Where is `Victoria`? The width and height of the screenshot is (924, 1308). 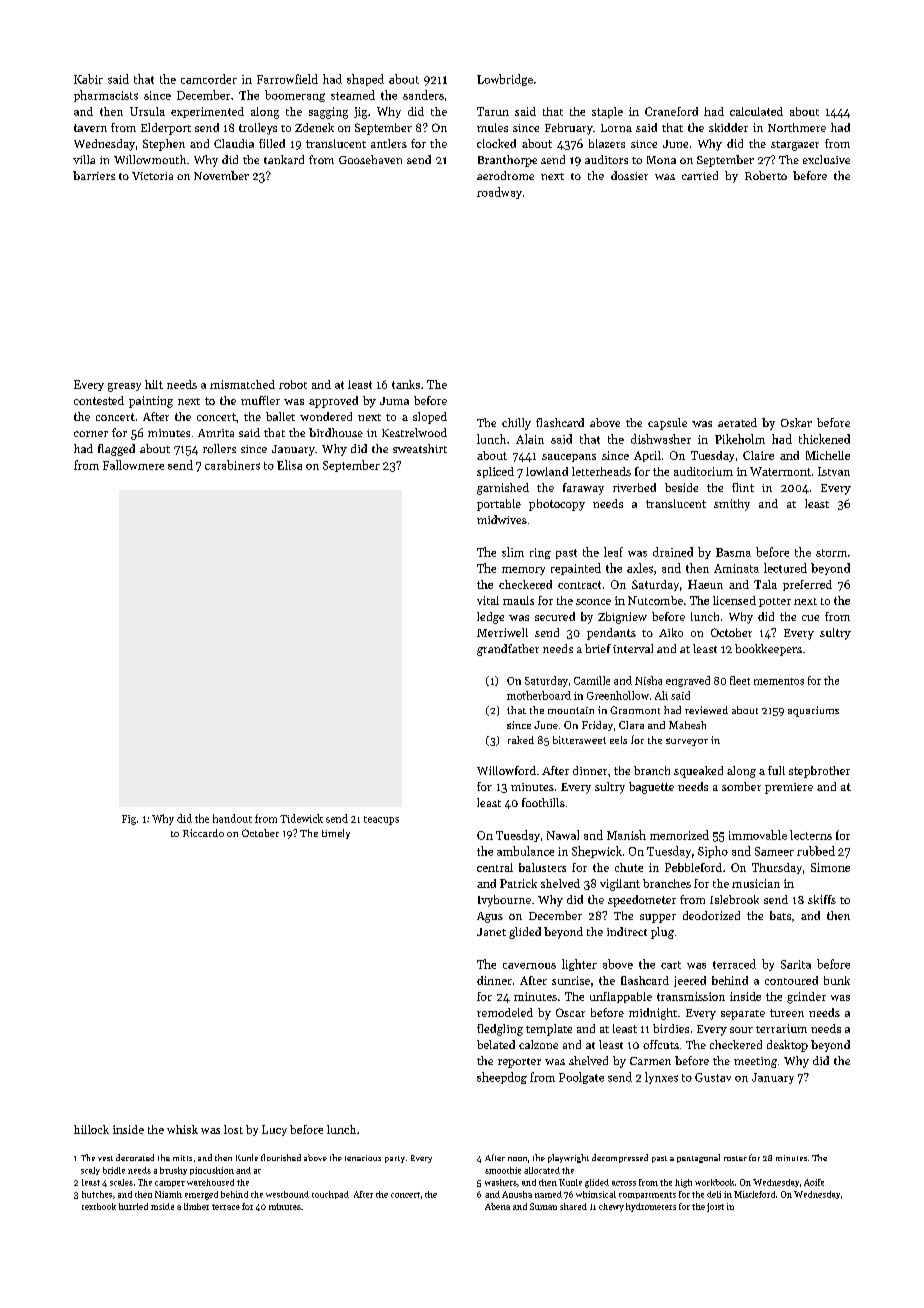 Victoria is located at coordinates (152, 176).
